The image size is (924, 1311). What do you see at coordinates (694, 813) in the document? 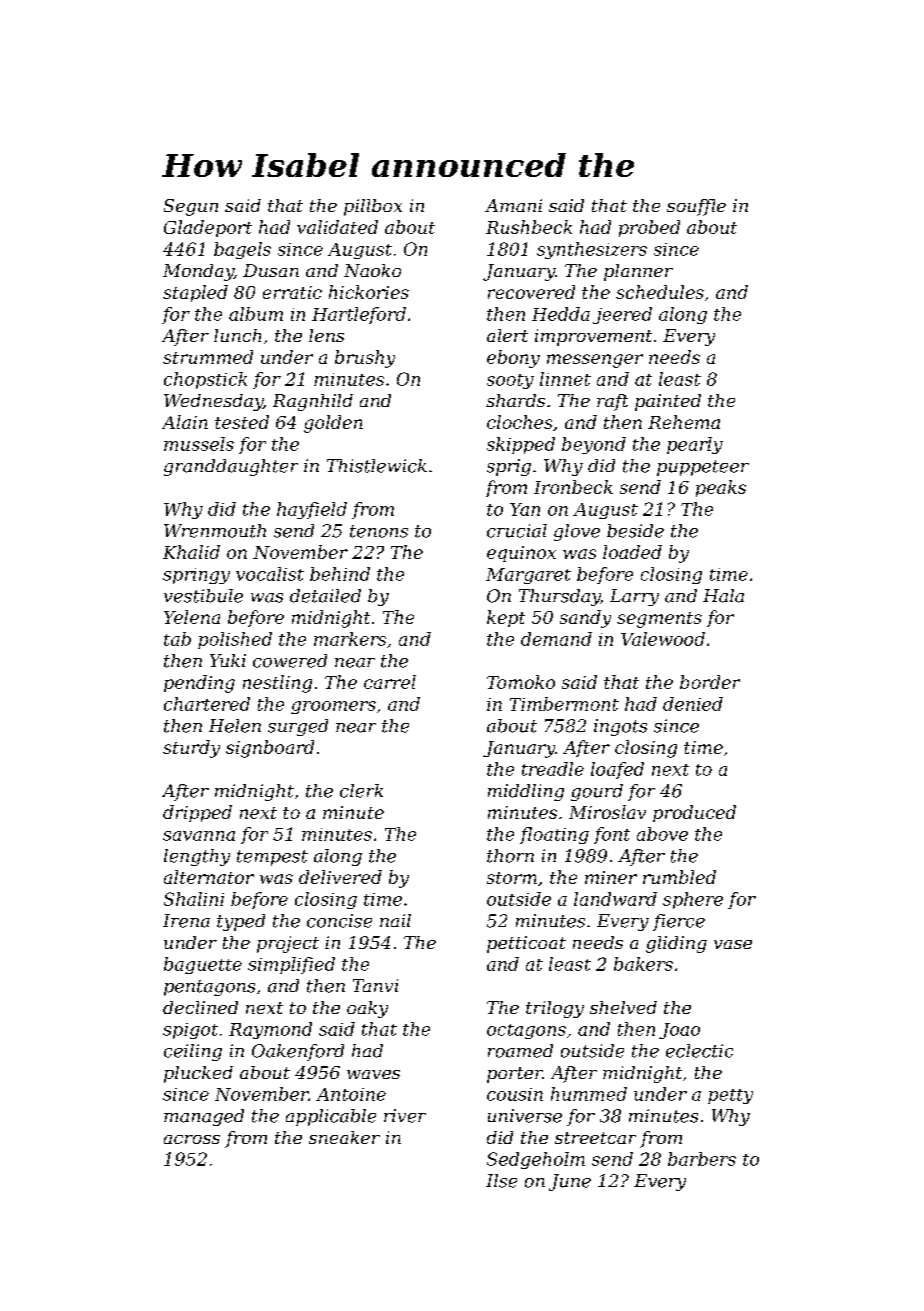
I see `produced` at bounding box center [694, 813].
